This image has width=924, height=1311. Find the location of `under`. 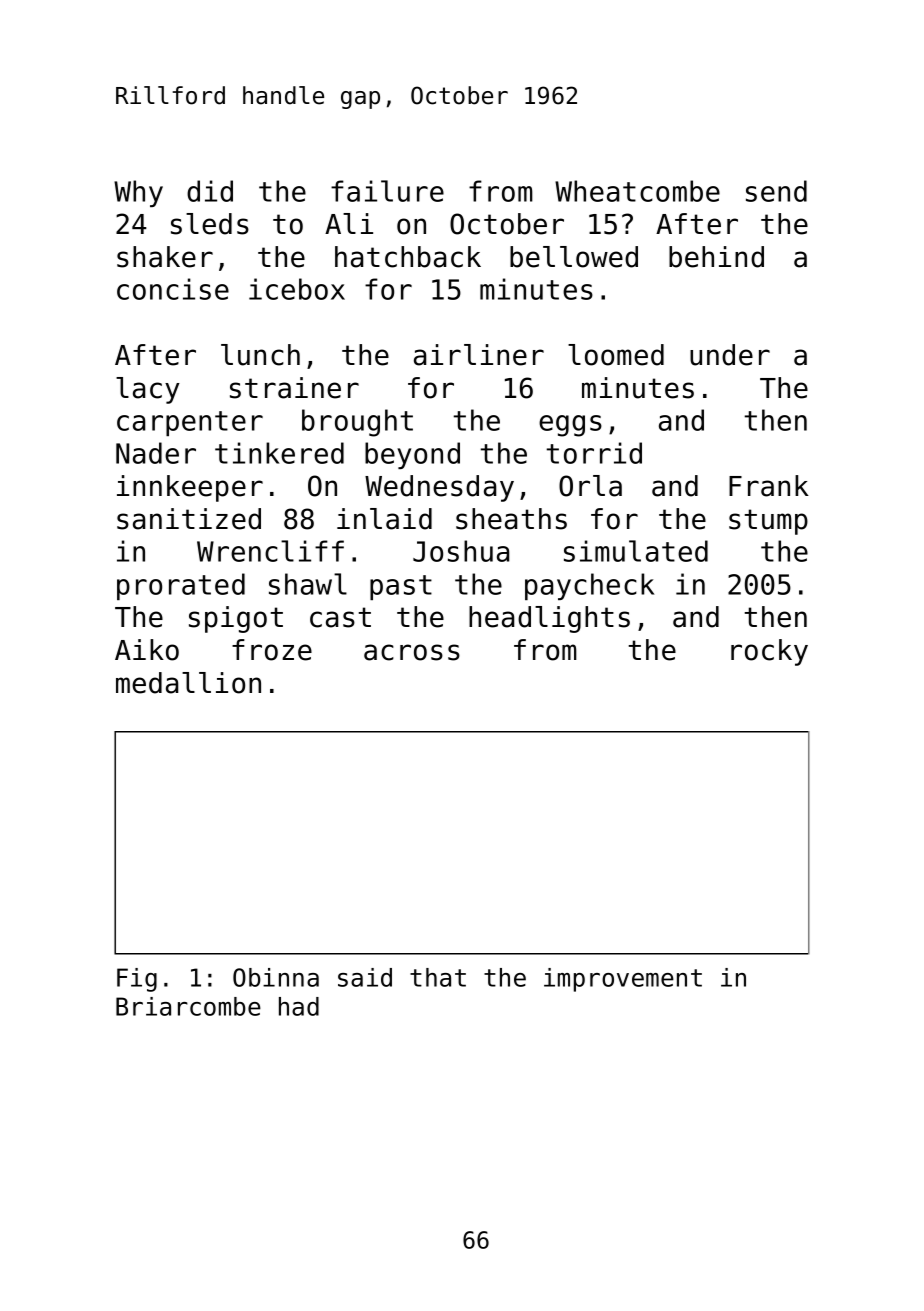

under is located at coordinates (730, 355).
